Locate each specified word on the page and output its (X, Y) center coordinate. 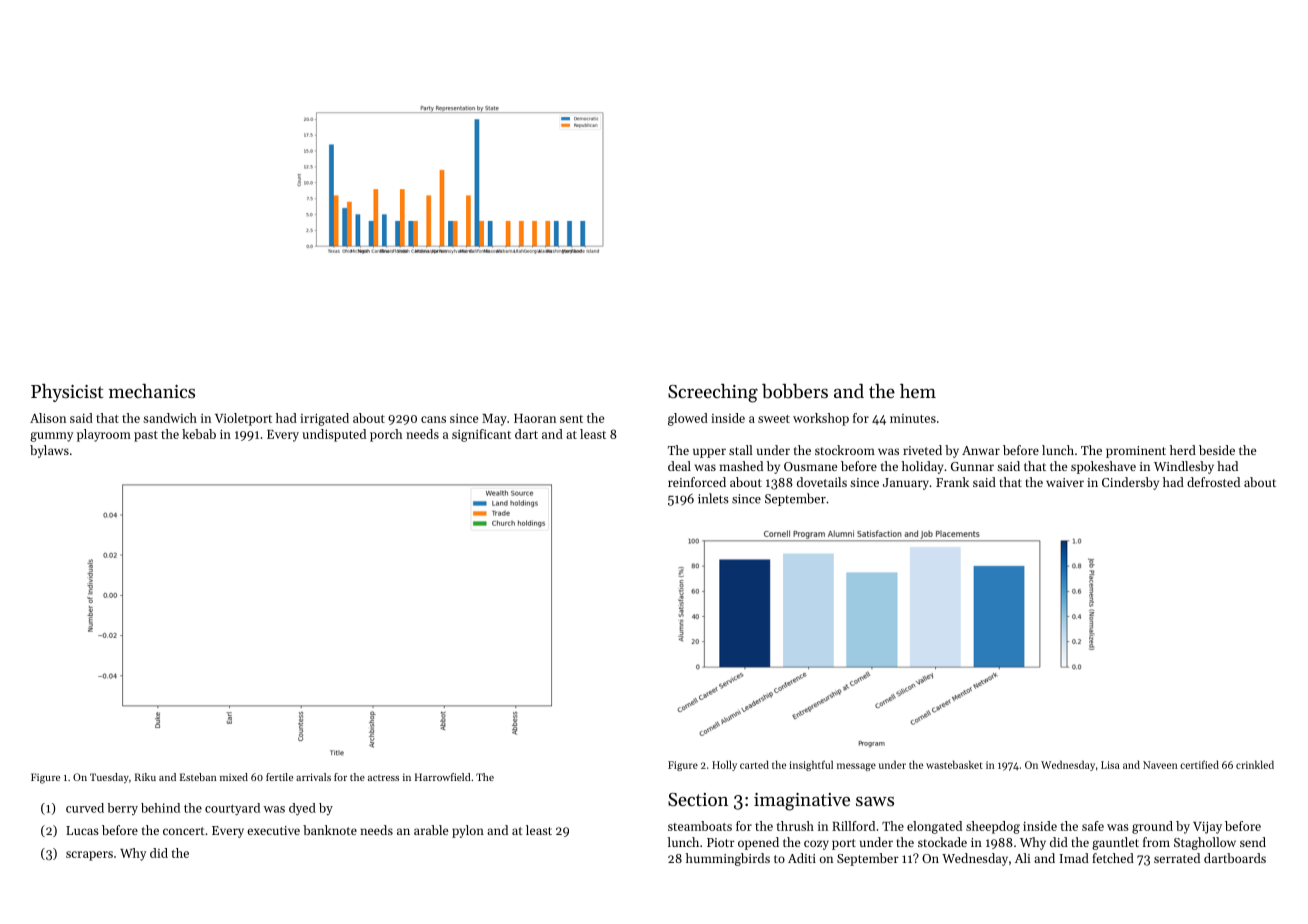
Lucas (82, 830)
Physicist (67, 393)
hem (918, 391)
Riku (145, 777)
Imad (1074, 858)
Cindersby (1130, 483)
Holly (724, 766)
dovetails (822, 482)
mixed (234, 777)
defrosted (1213, 482)
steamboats (700, 826)
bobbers (795, 391)
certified (1199, 764)
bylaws (49, 451)
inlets (713, 498)
